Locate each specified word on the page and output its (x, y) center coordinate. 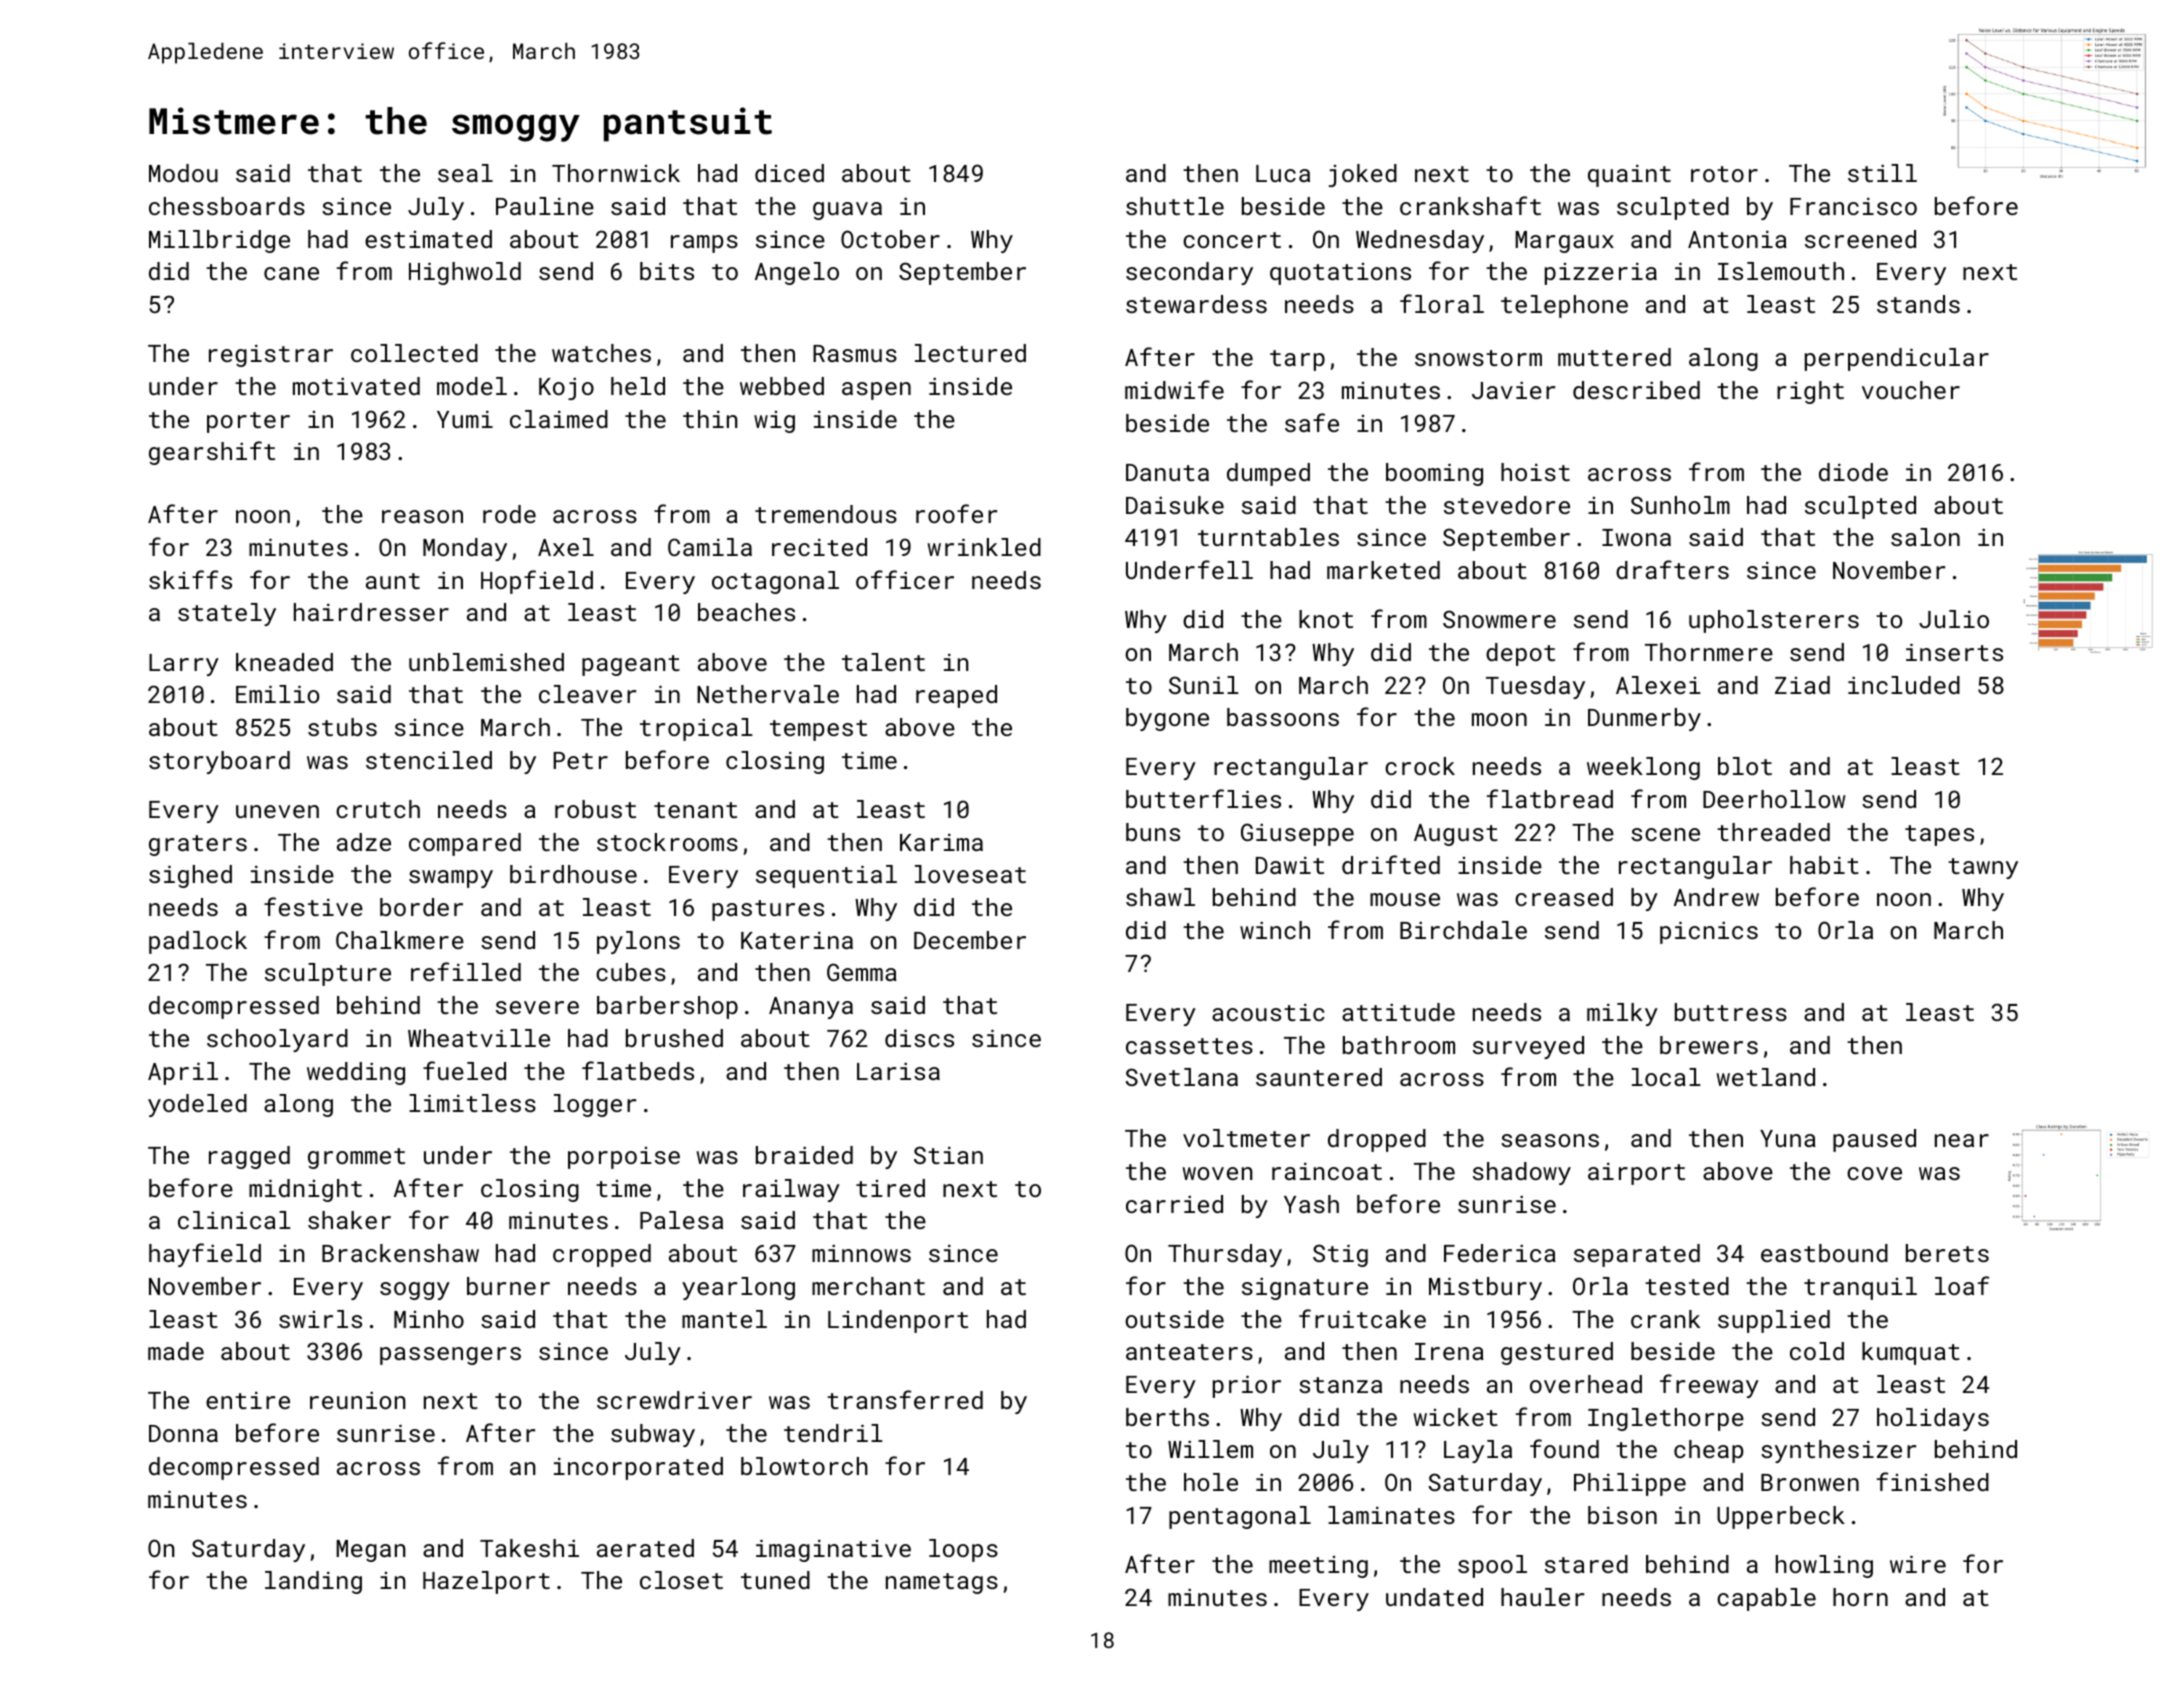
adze (364, 842)
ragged (249, 1157)
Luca (1283, 173)
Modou (183, 173)
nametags (942, 1583)
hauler (1542, 1597)
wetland (1765, 1077)
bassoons (1283, 717)
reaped (956, 696)
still (1882, 173)
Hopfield (537, 582)
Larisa (898, 1071)
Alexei (1658, 685)
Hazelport (486, 1582)
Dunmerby (1644, 719)
